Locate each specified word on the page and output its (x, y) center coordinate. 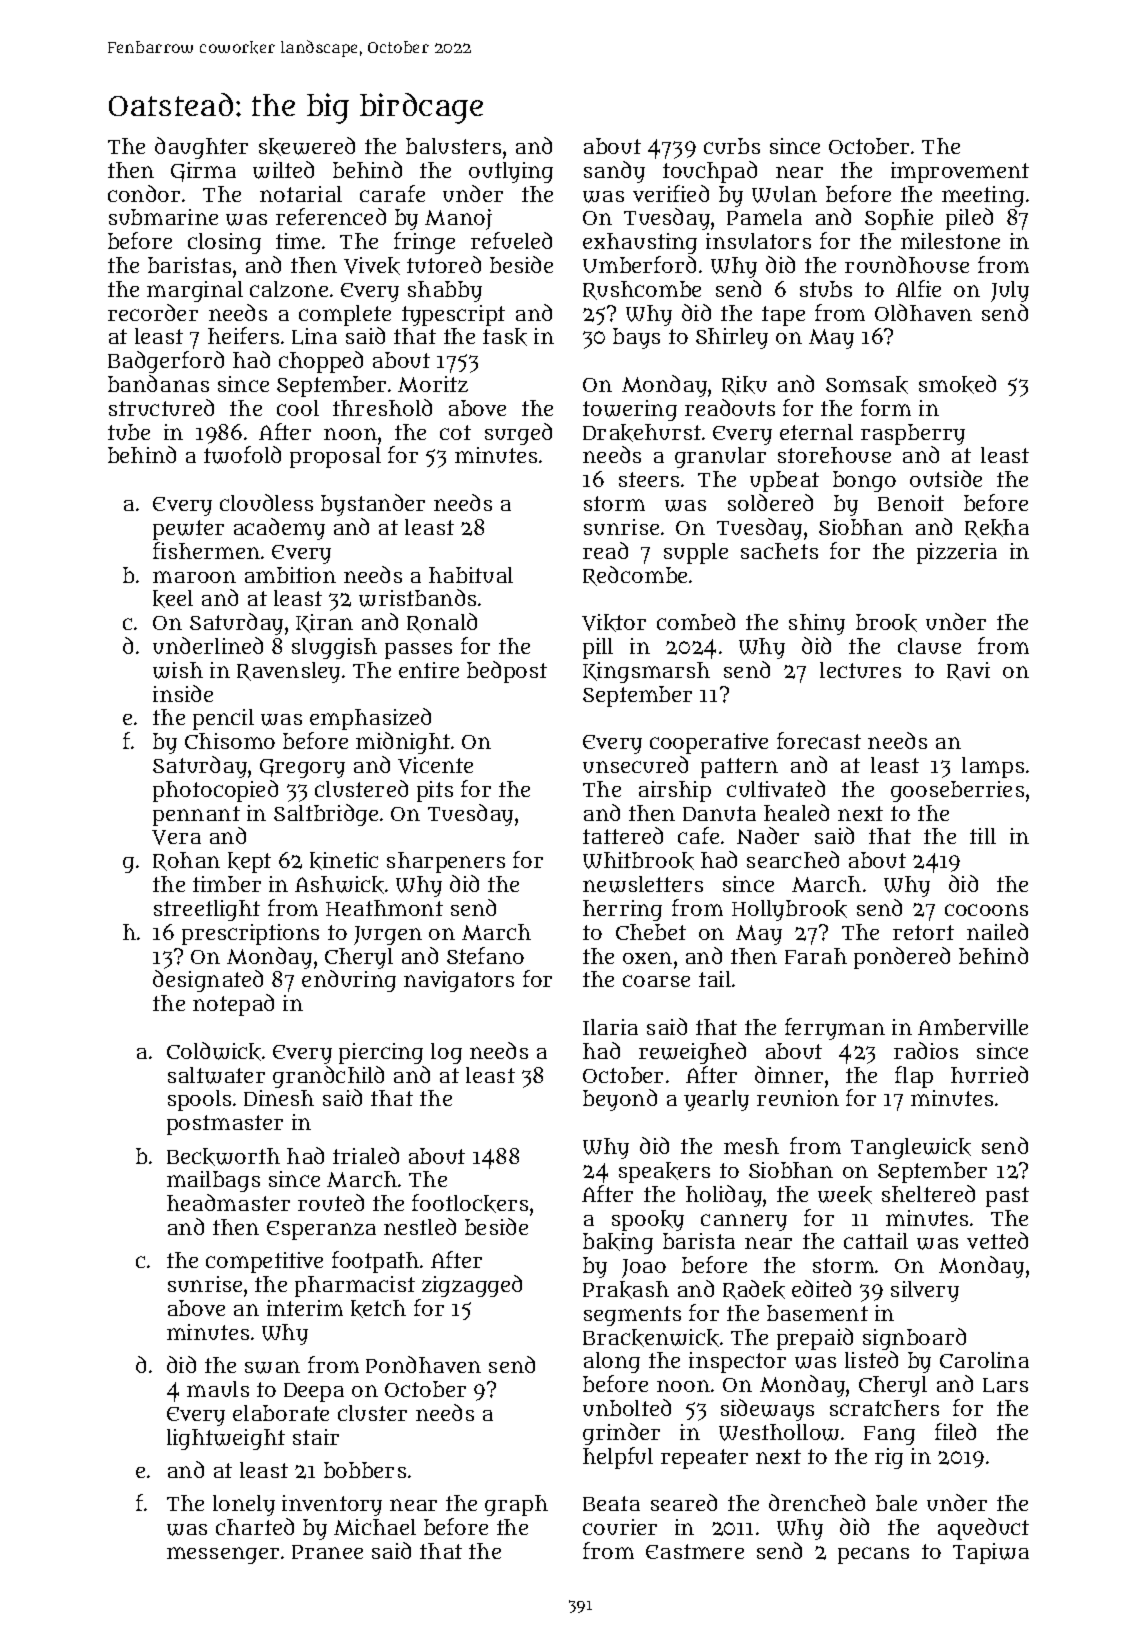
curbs (732, 146)
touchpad (710, 172)
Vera (176, 837)
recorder (153, 312)
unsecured (635, 764)
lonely (244, 1505)
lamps (993, 767)
